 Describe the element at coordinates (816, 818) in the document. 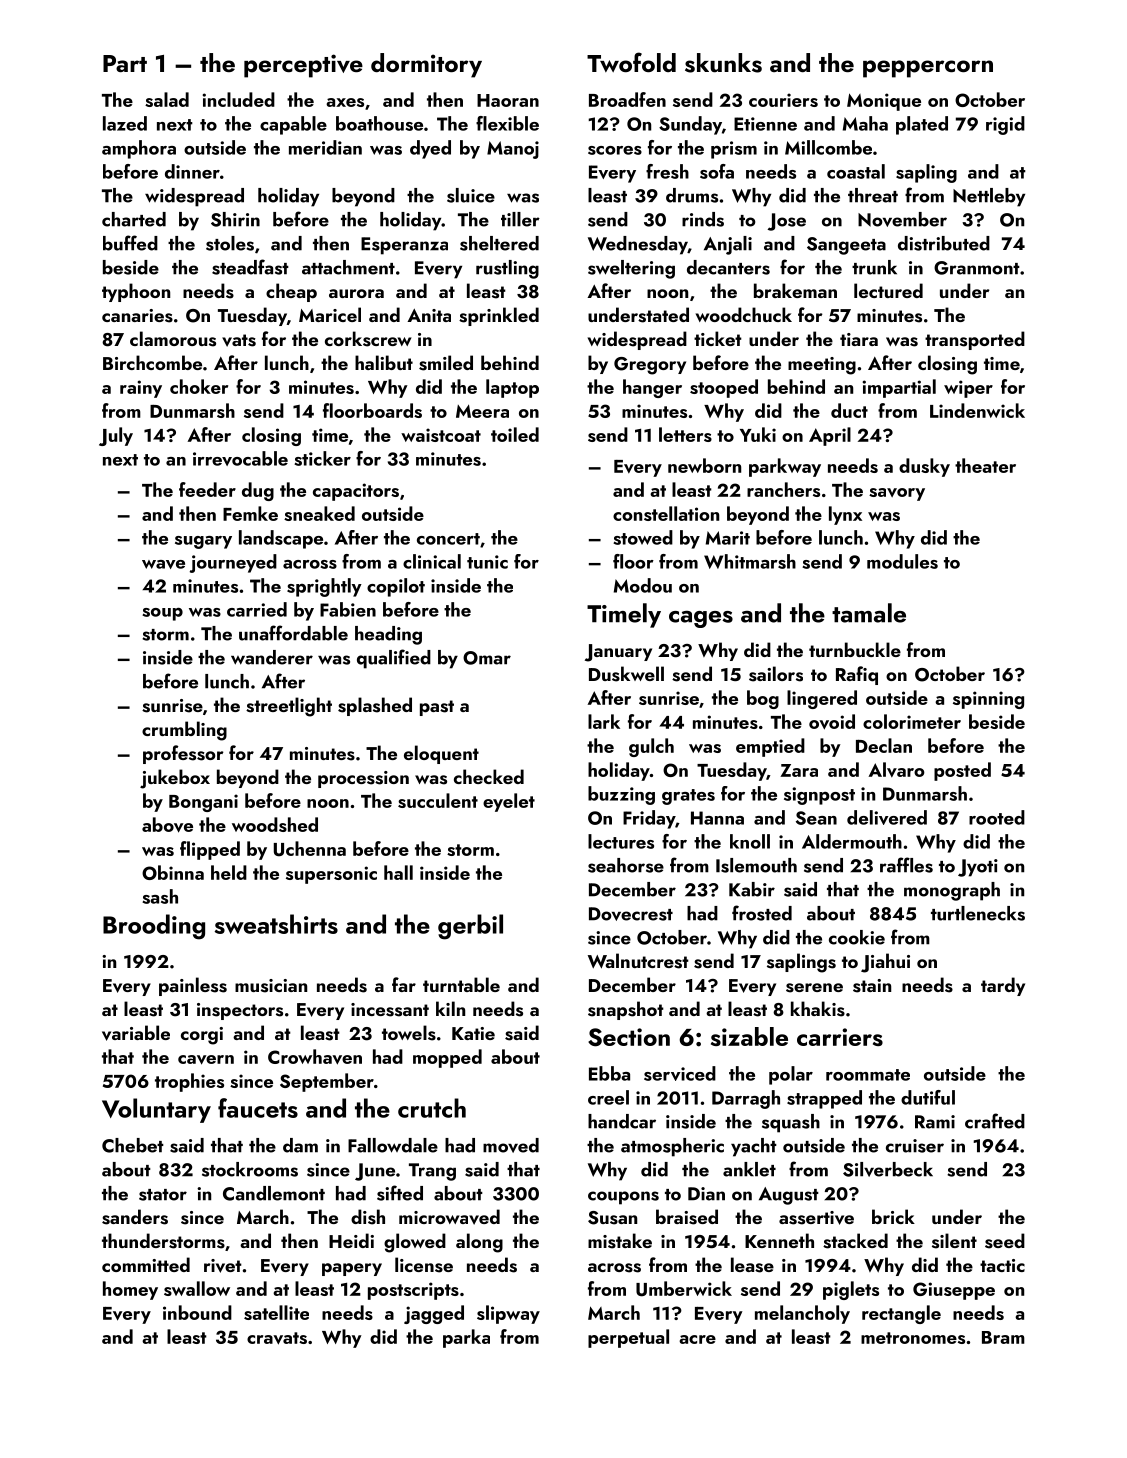

I see `Sean` at that location.
